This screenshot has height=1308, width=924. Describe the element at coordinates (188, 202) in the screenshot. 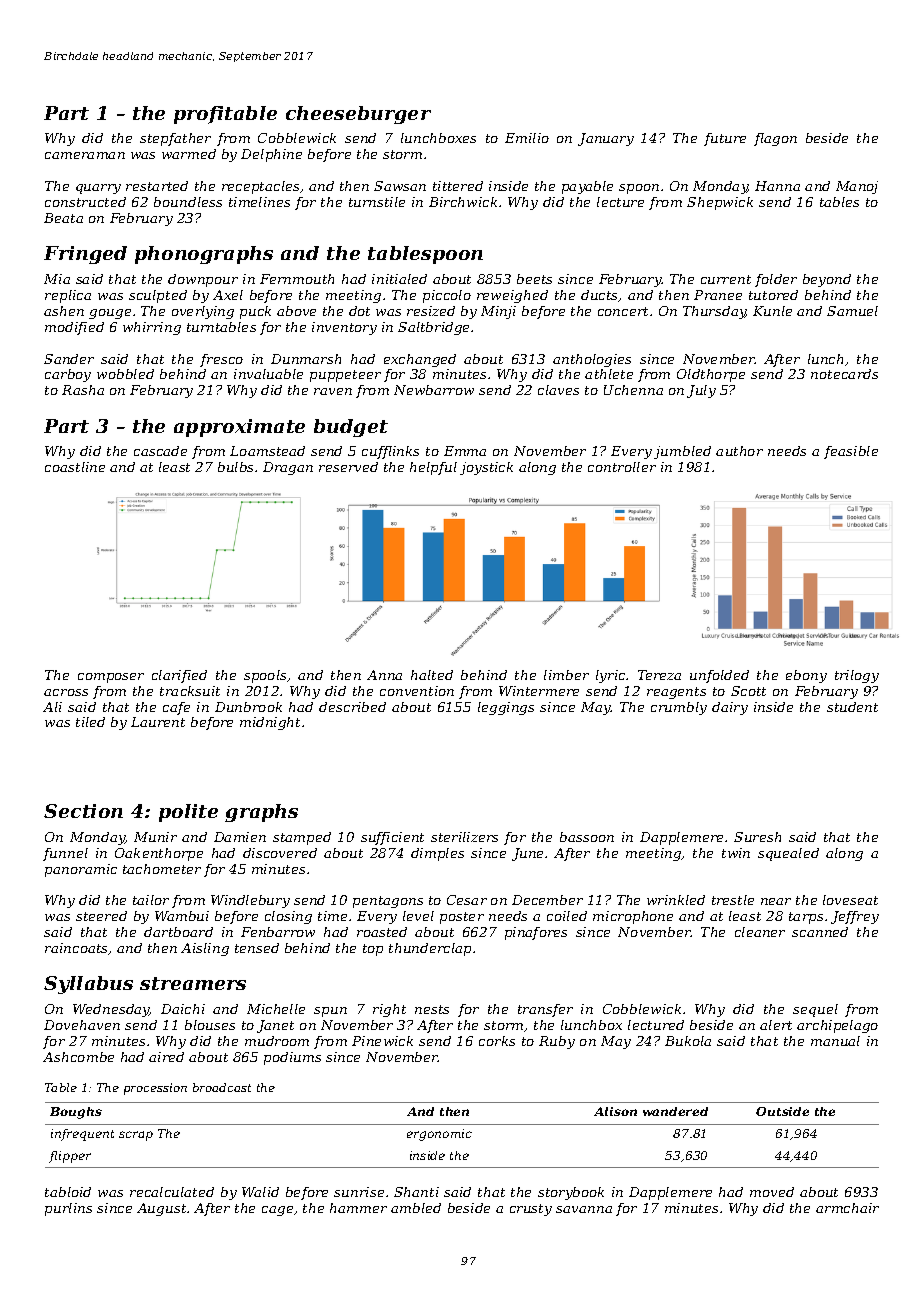

I see `boundless` at that location.
